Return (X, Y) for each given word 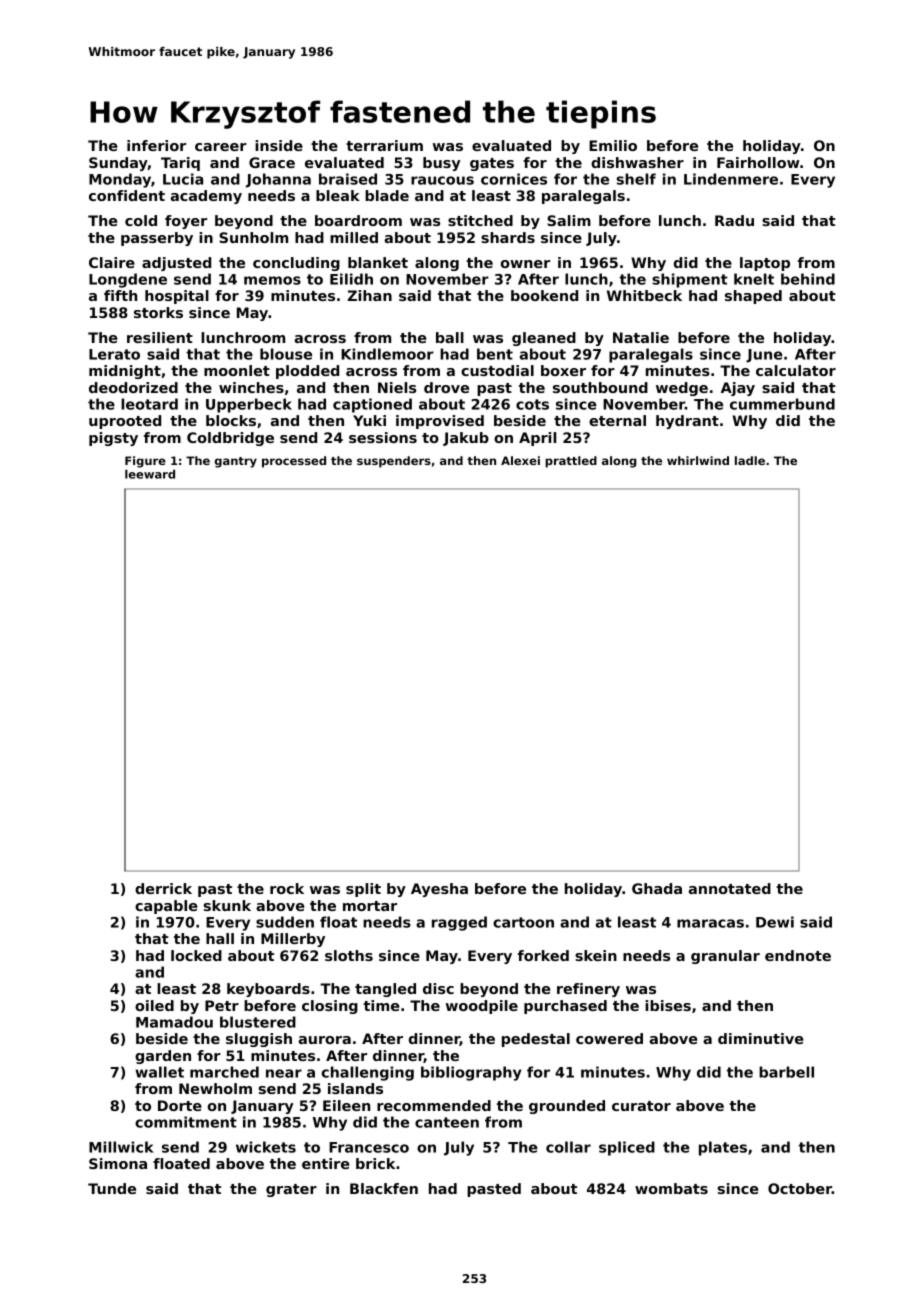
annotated (730, 888)
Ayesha (439, 890)
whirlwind (698, 460)
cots (532, 404)
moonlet (237, 370)
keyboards (268, 990)
